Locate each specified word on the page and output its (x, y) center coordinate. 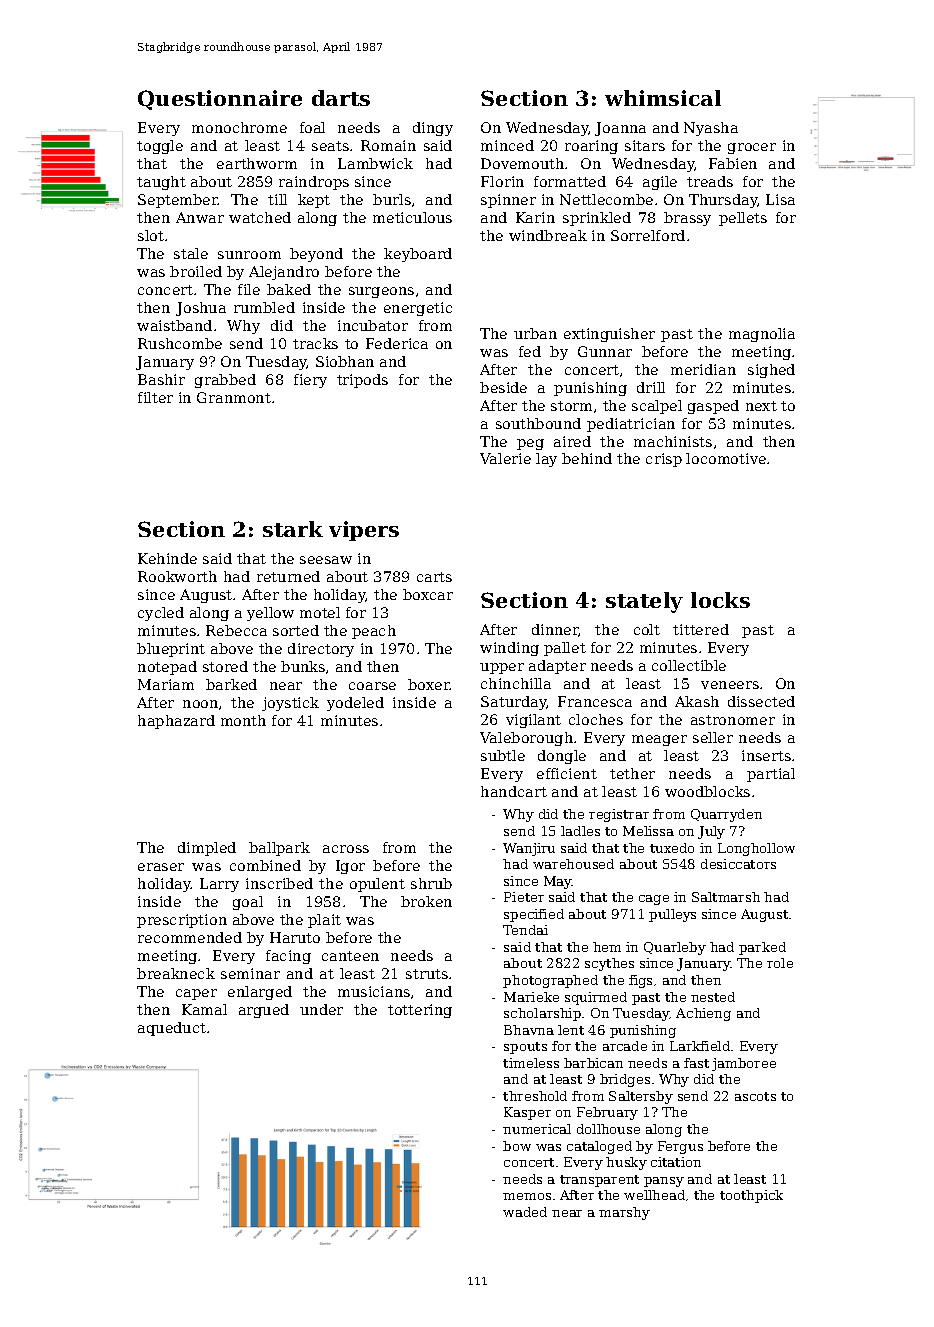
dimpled (207, 849)
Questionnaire (220, 100)
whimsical (663, 98)
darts (341, 98)
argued (264, 1011)
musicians (374, 991)
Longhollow (756, 849)
